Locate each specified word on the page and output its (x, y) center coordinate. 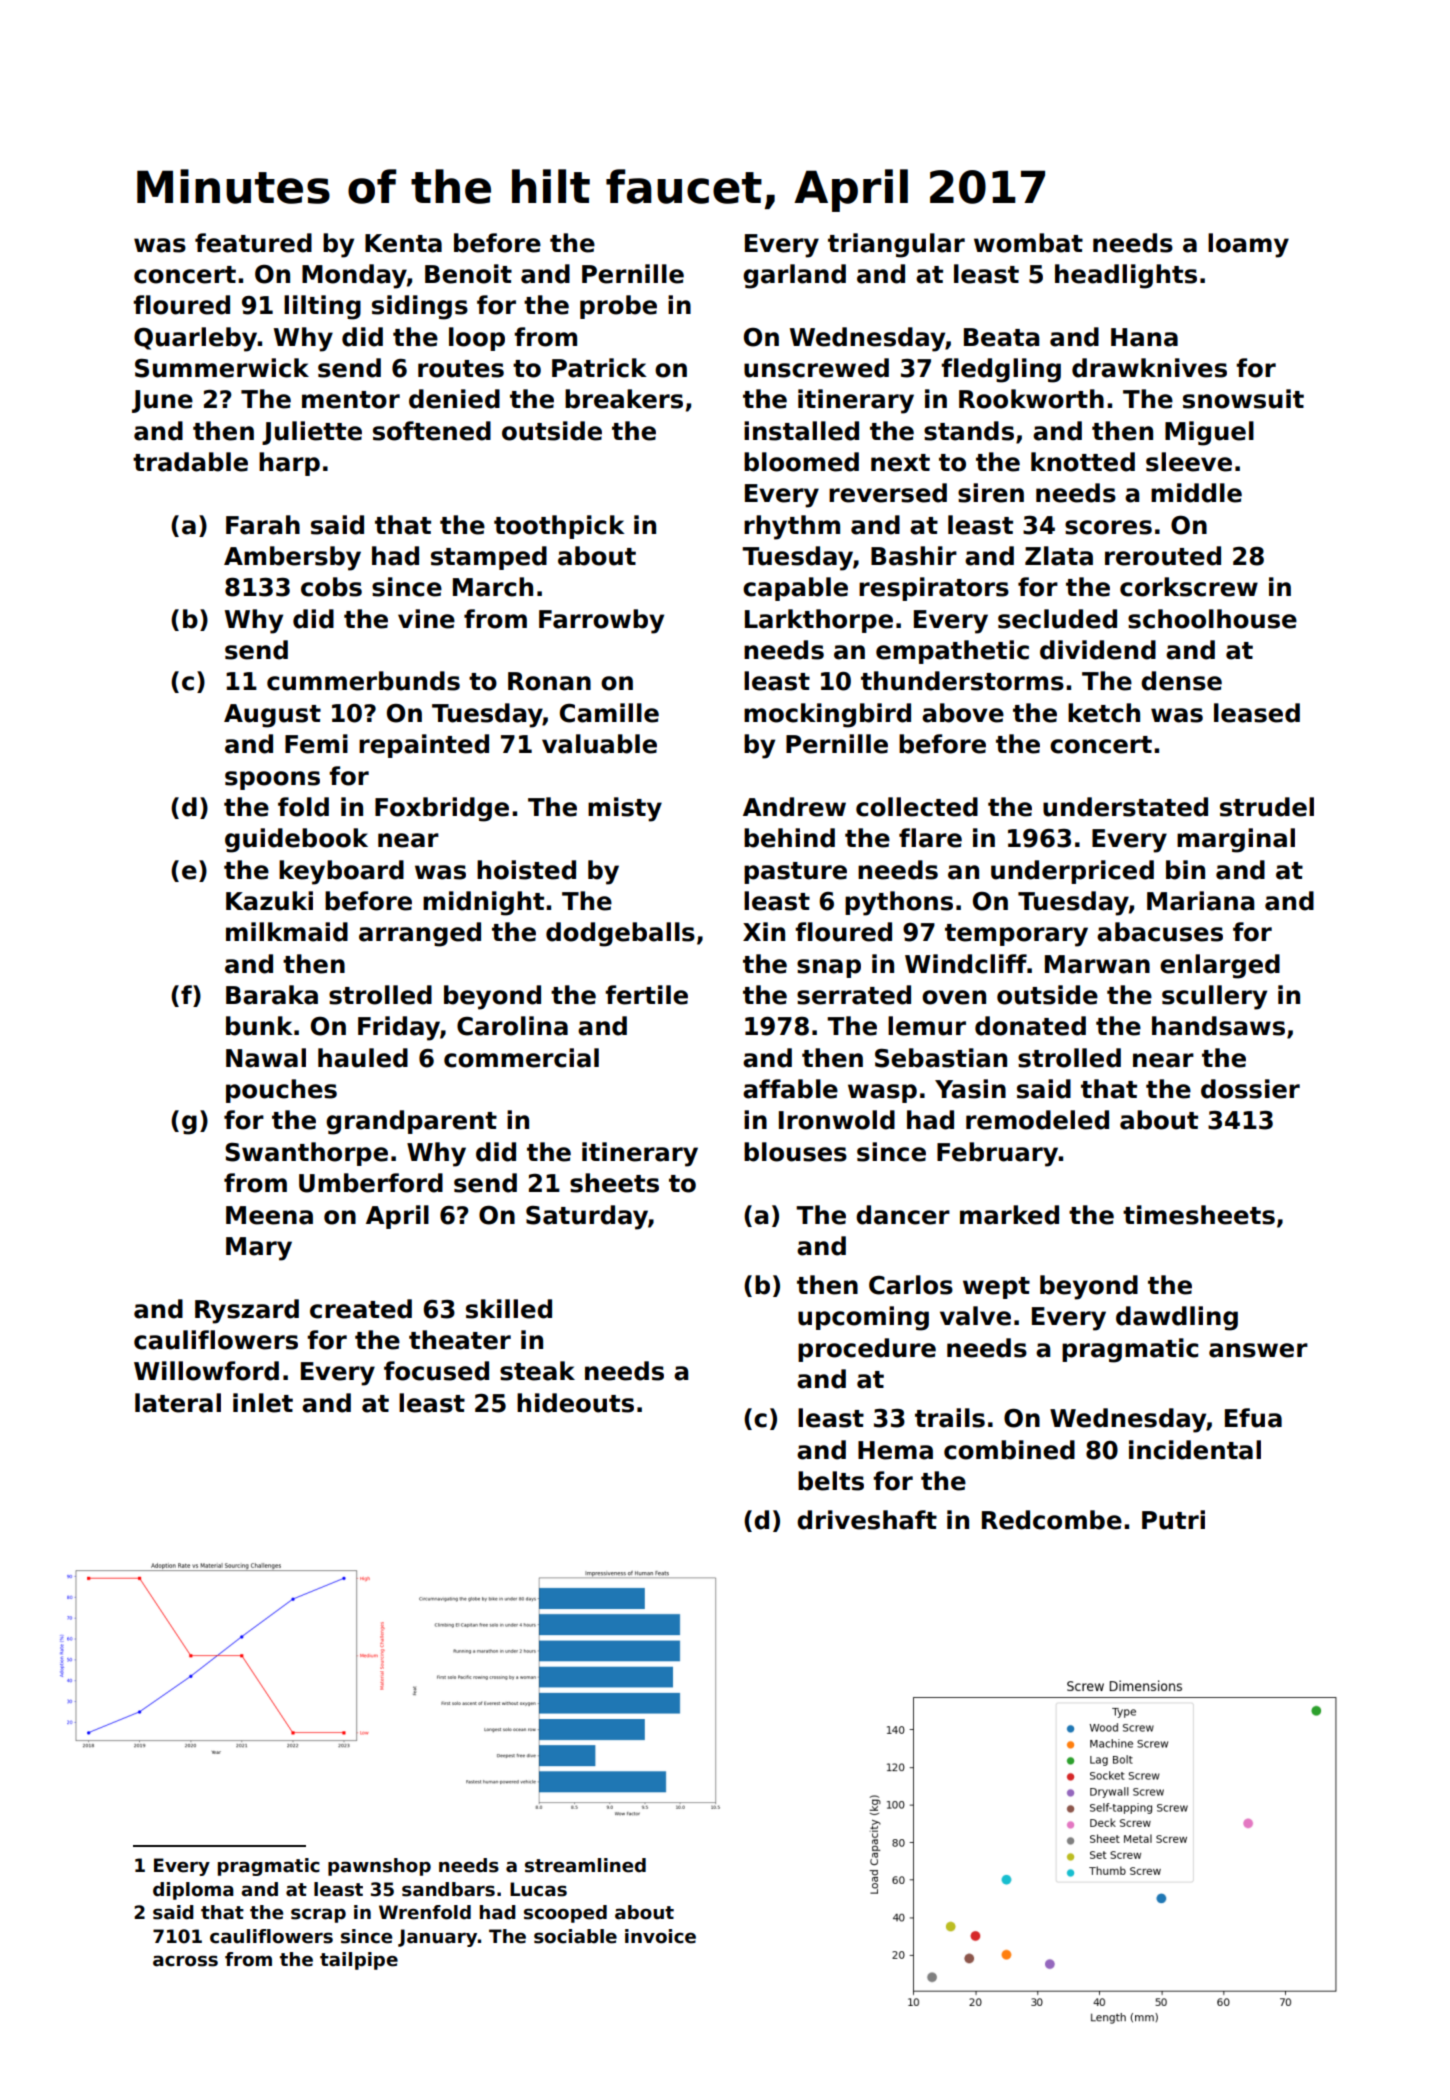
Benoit (468, 274)
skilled (509, 1309)
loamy (1248, 245)
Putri (1173, 1520)
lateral (178, 1403)
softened (432, 431)
